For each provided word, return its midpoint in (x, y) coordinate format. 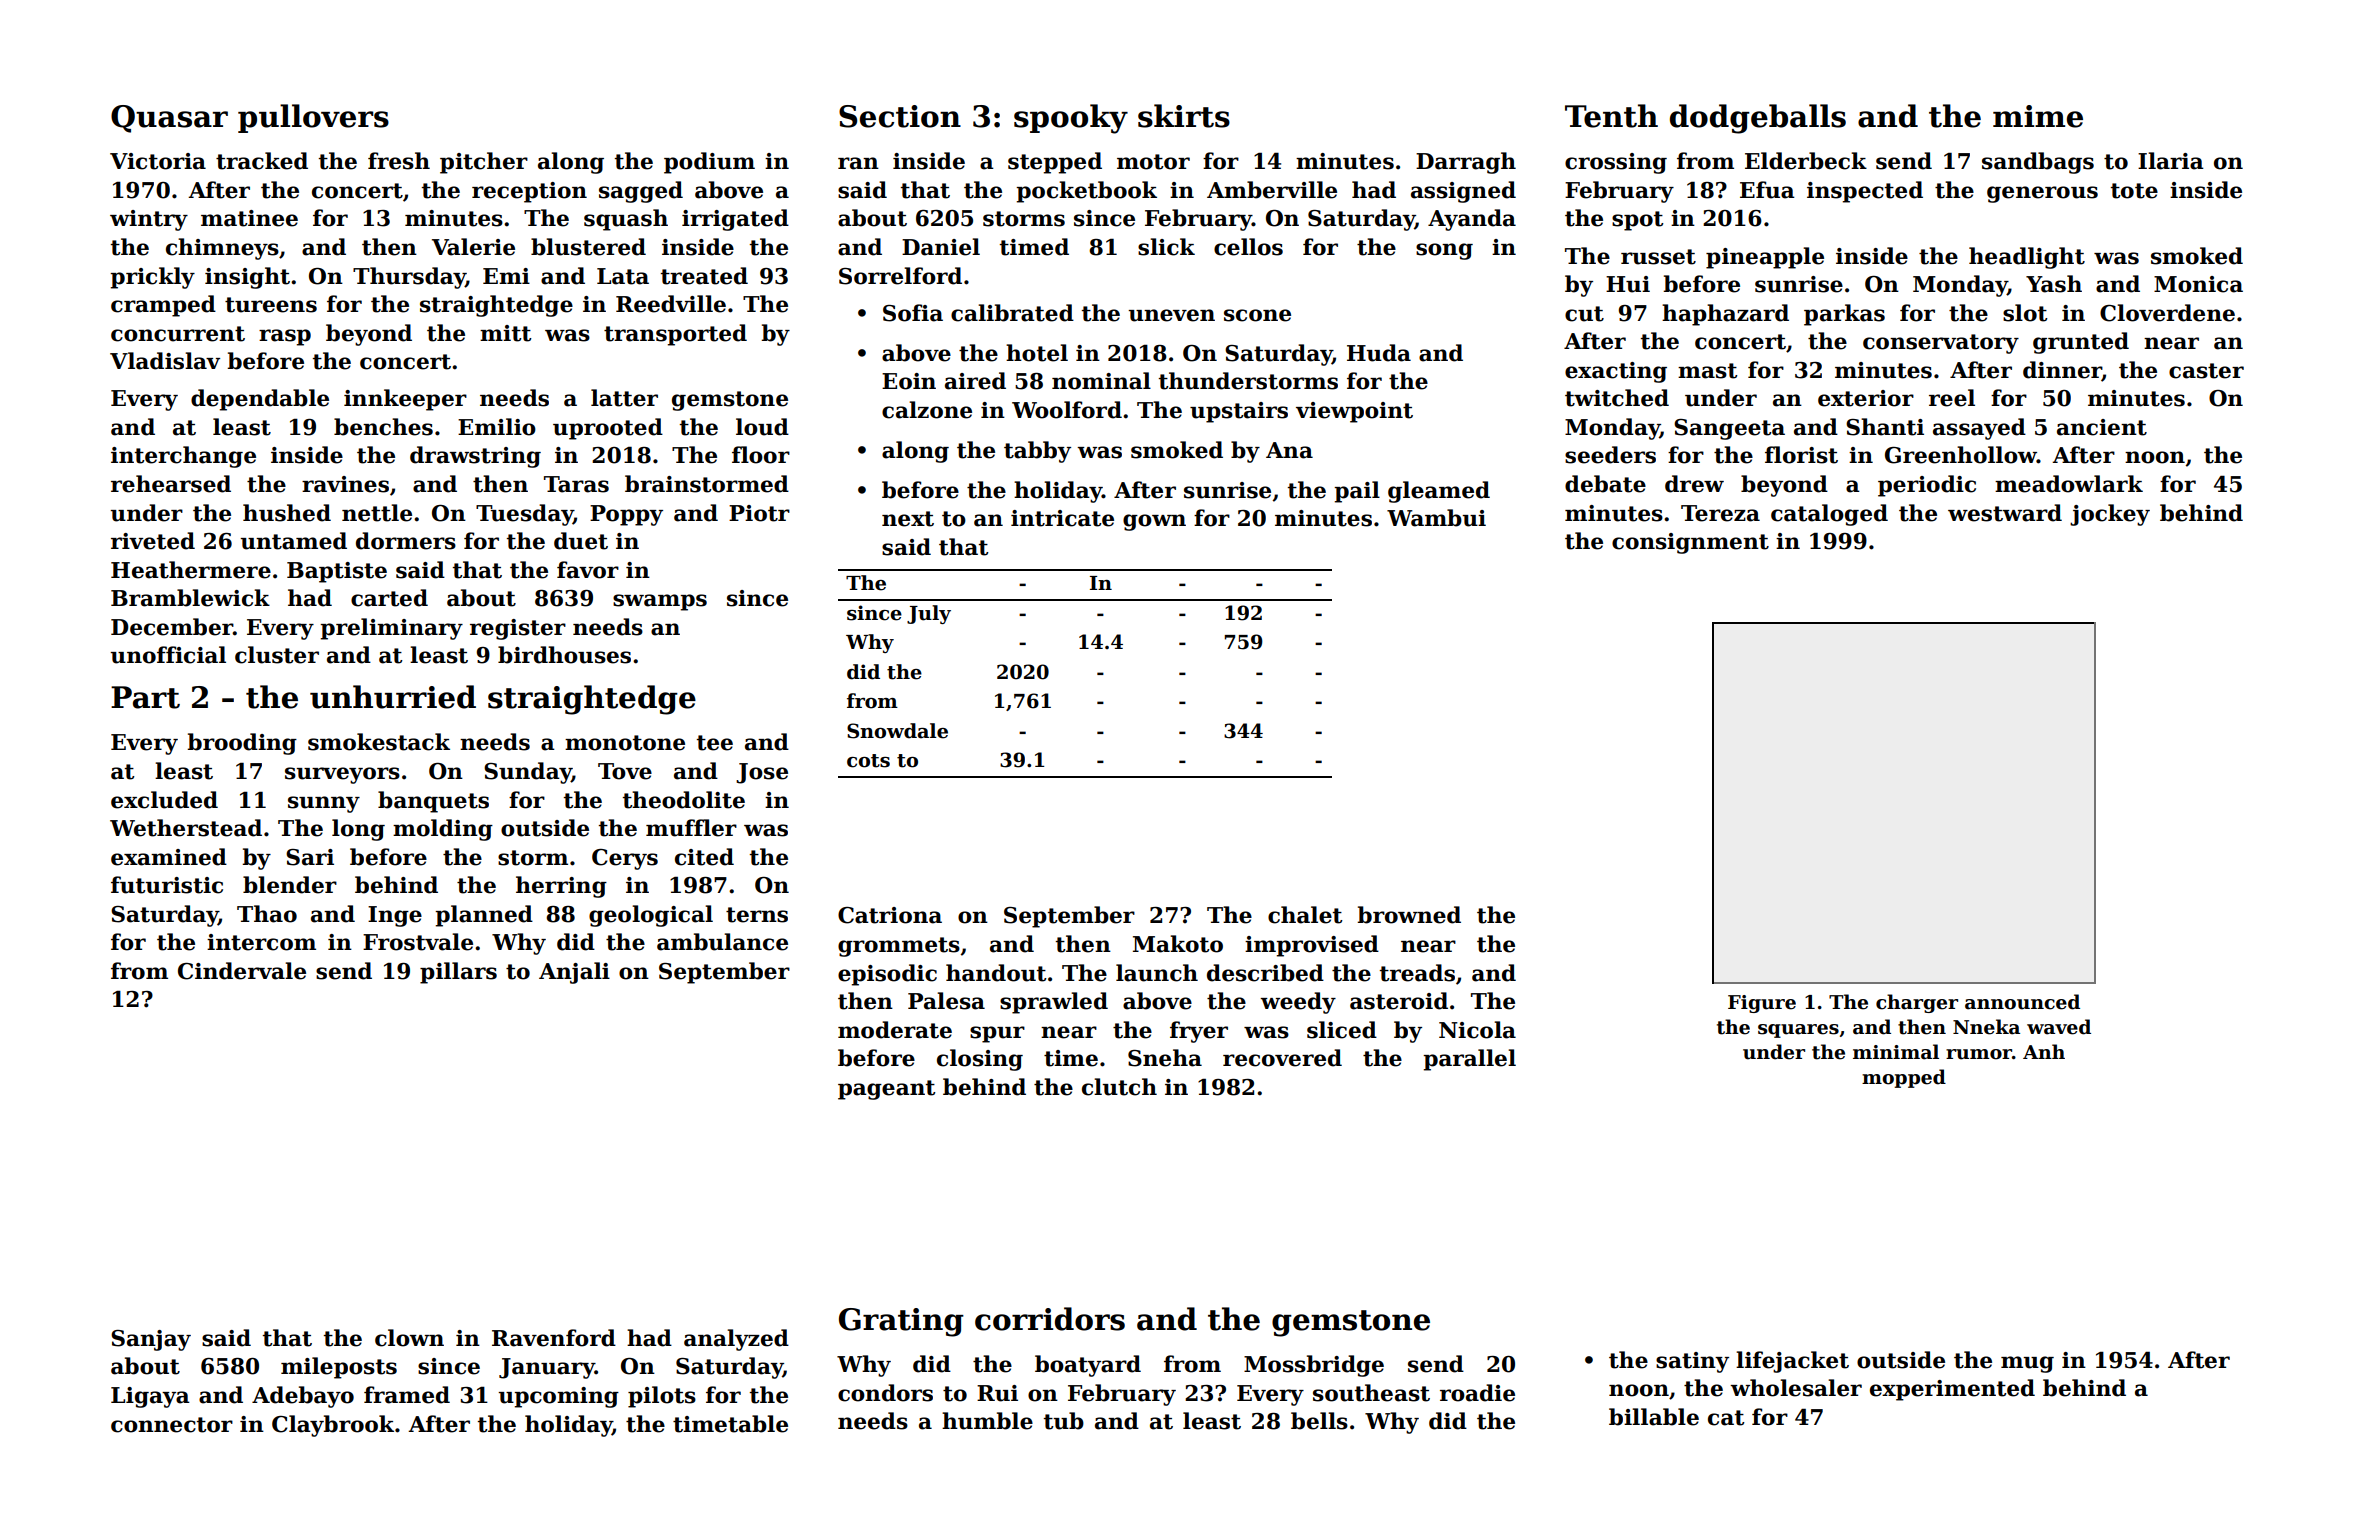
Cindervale (242, 971)
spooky (1071, 119)
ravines (345, 484)
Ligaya (150, 1397)
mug (2027, 1364)
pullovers (313, 118)
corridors (1050, 1319)
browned (1409, 915)
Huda (1379, 353)
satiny (1692, 1362)
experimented (1952, 1390)
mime (2038, 116)
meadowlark (2069, 484)
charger (1917, 1003)
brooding (242, 744)
